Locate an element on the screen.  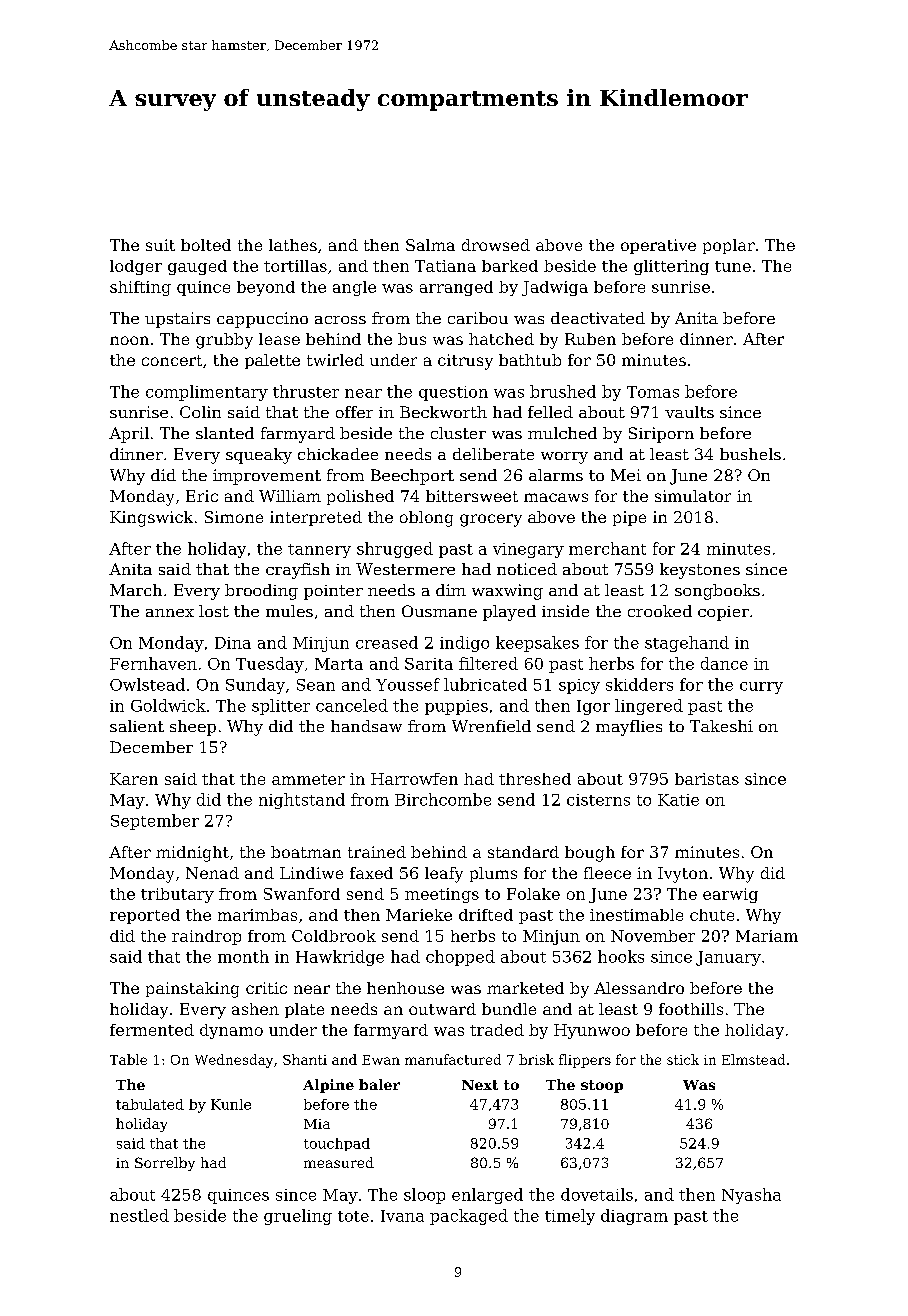
Sarita is located at coordinates (429, 664).
